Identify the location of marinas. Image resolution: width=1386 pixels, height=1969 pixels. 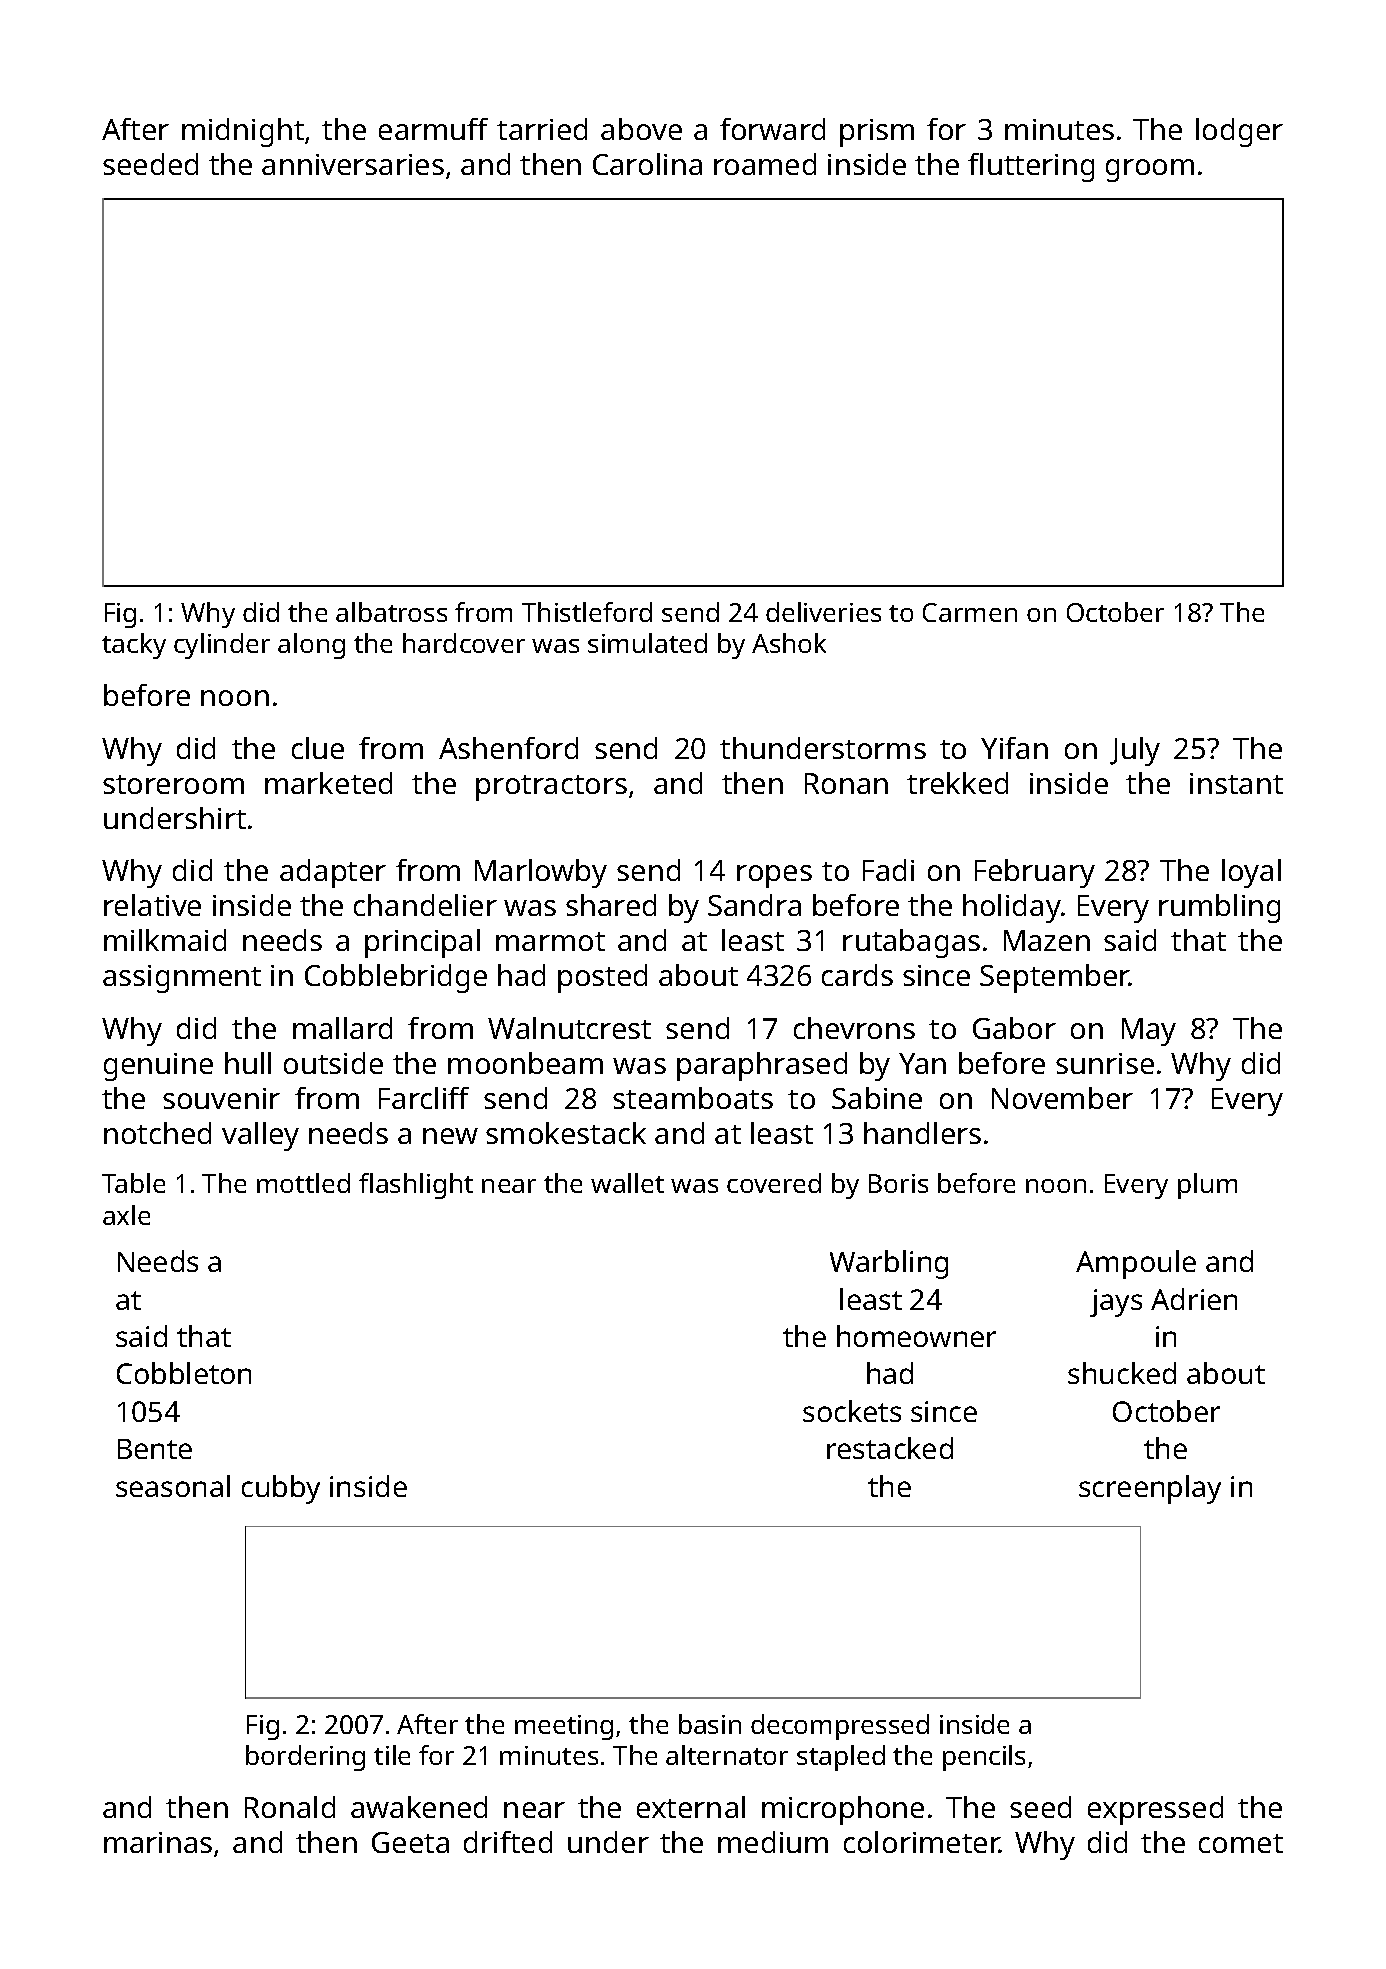
(158, 1842).
